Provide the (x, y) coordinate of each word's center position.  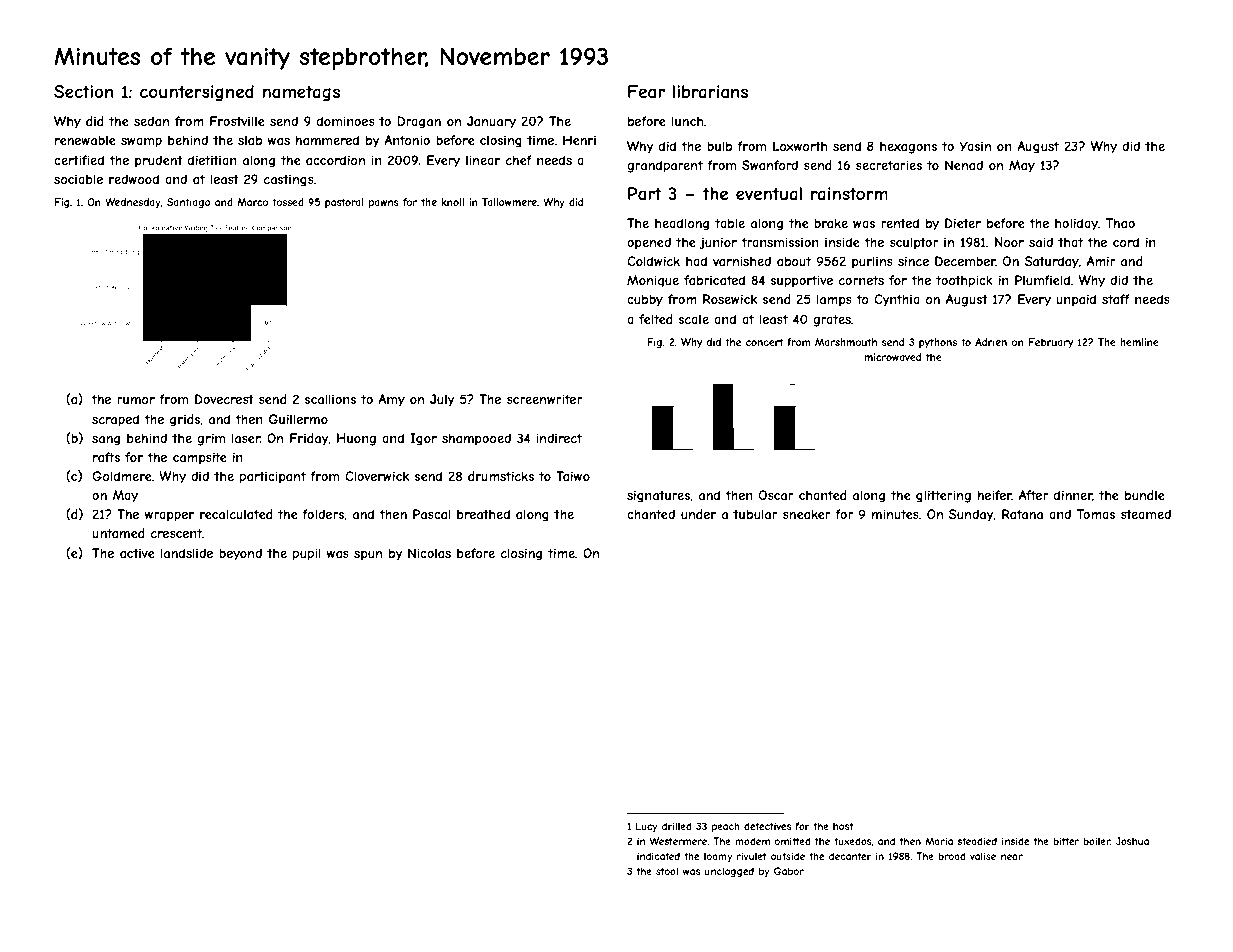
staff (1116, 299)
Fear (646, 91)
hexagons (908, 147)
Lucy (647, 827)
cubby (645, 300)
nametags (301, 93)
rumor (136, 400)
